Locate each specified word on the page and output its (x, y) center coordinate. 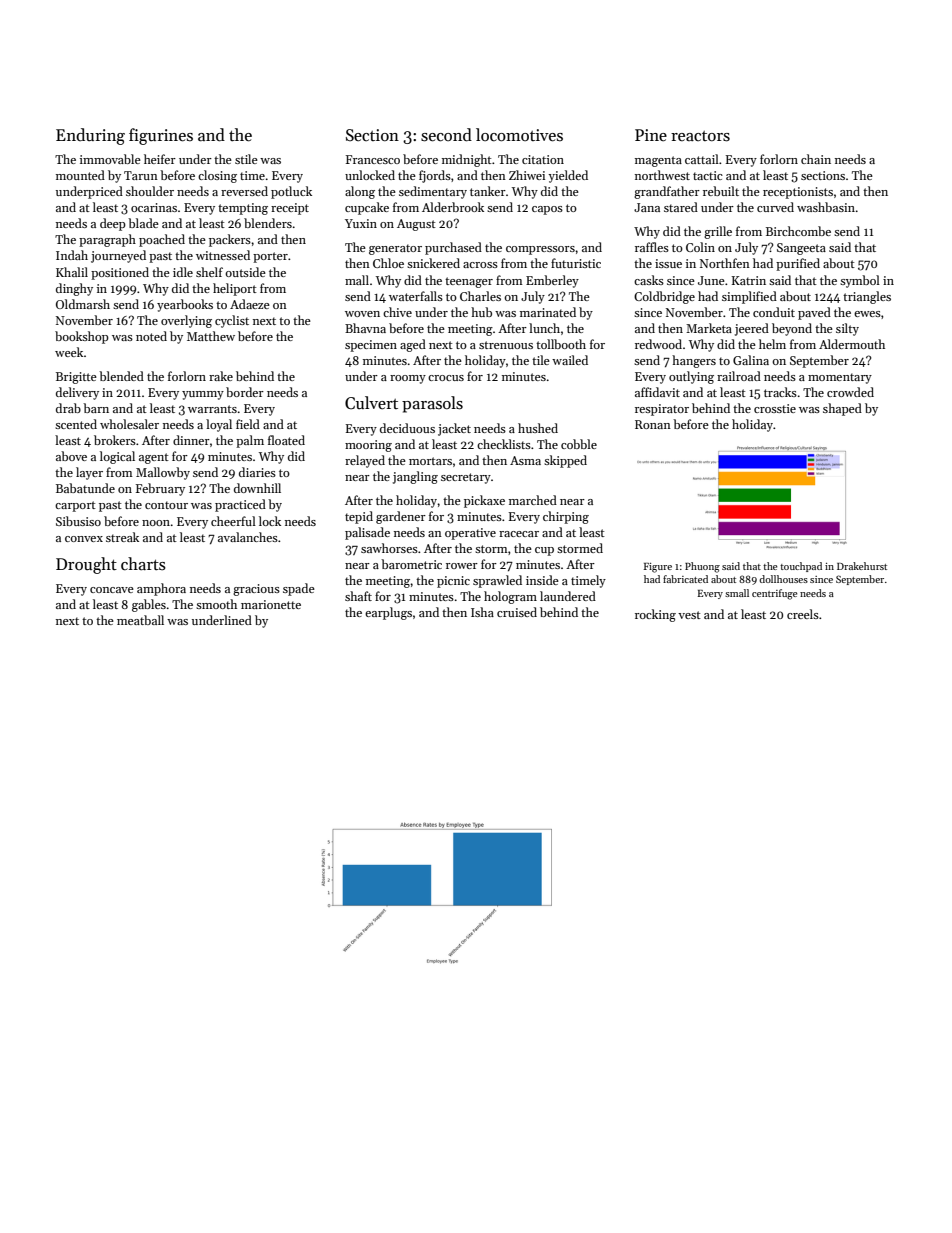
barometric (411, 564)
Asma (525, 460)
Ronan (653, 424)
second (446, 135)
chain (816, 159)
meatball (140, 620)
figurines (161, 136)
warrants (212, 409)
